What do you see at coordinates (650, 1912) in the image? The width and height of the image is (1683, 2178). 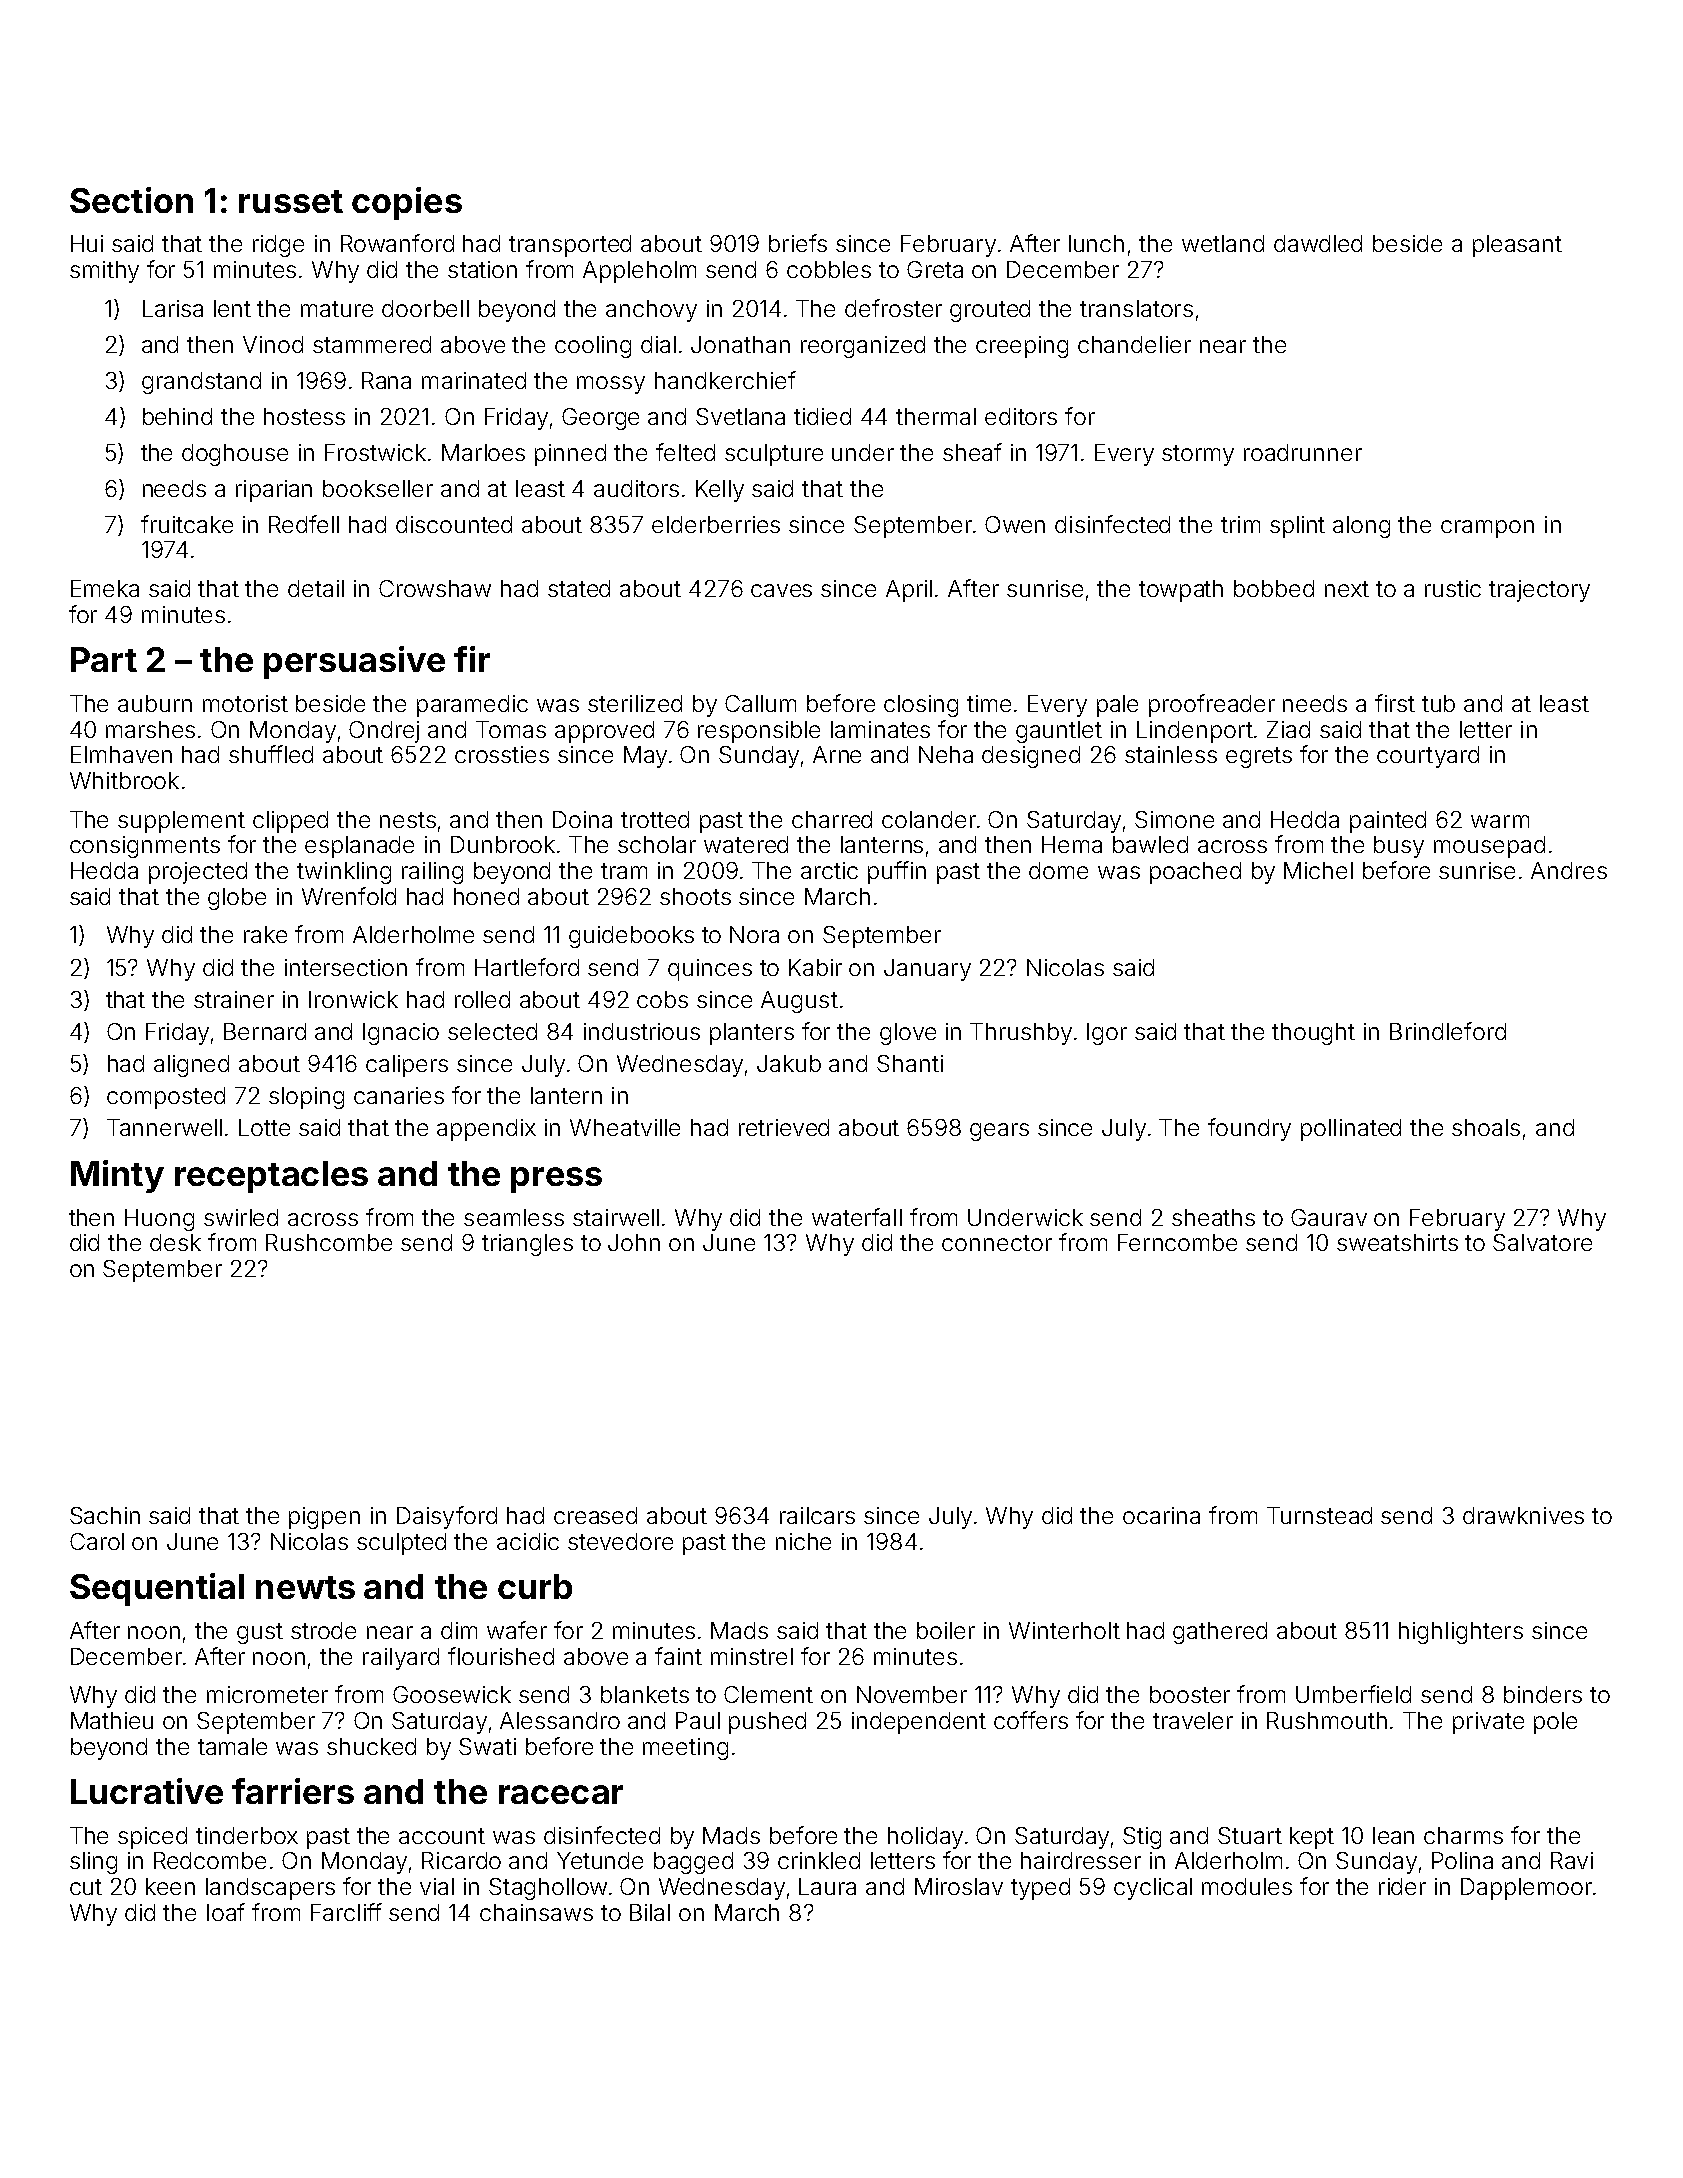 I see `Bilal` at bounding box center [650, 1912].
